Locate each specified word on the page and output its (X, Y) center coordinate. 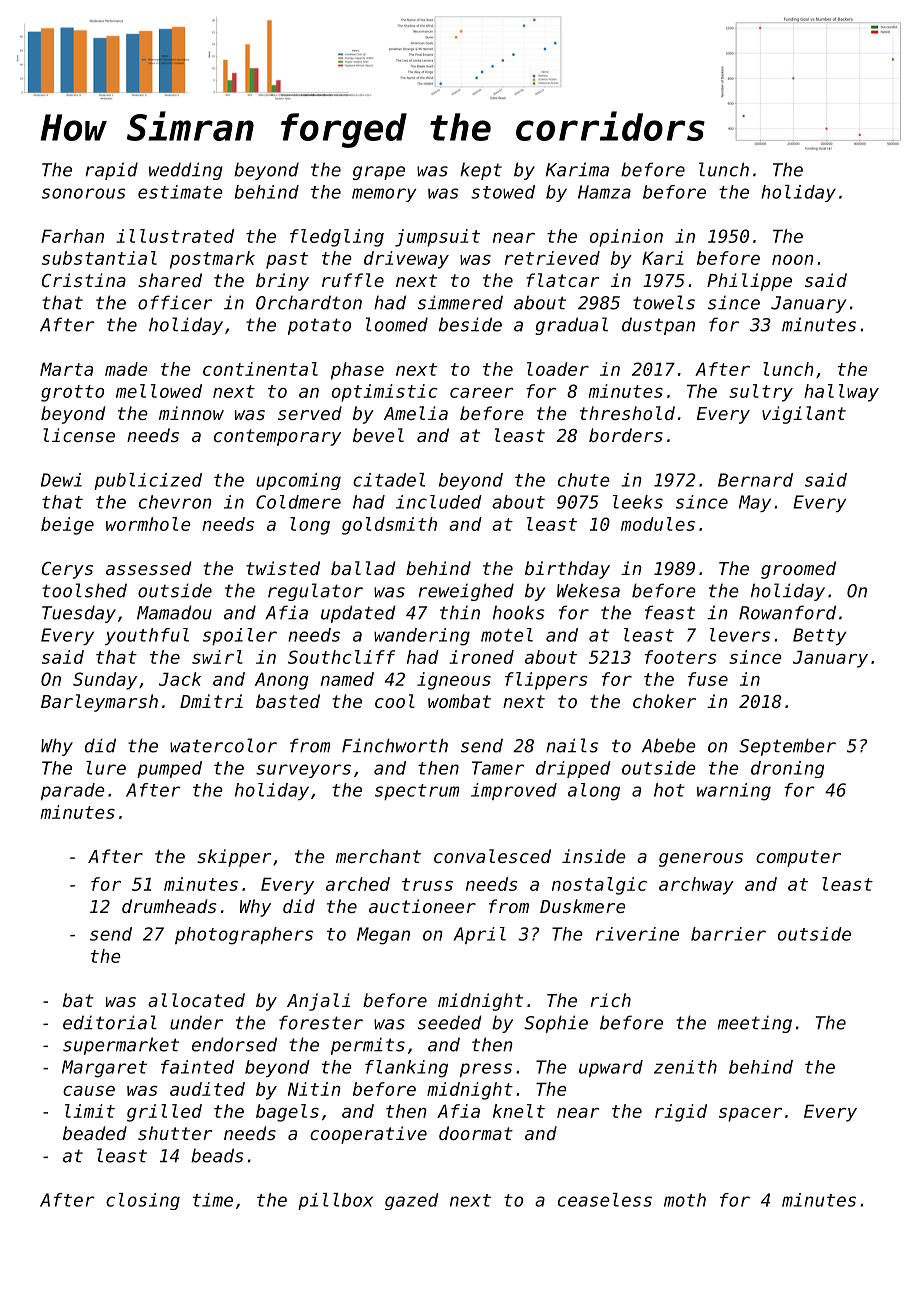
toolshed (84, 590)
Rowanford (787, 612)
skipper (234, 858)
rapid (112, 171)
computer (798, 858)
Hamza (604, 192)
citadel (389, 480)
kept (481, 171)
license (79, 435)
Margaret (104, 1069)
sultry (761, 393)
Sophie (556, 1024)
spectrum (417, 792)
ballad (363, 568)
